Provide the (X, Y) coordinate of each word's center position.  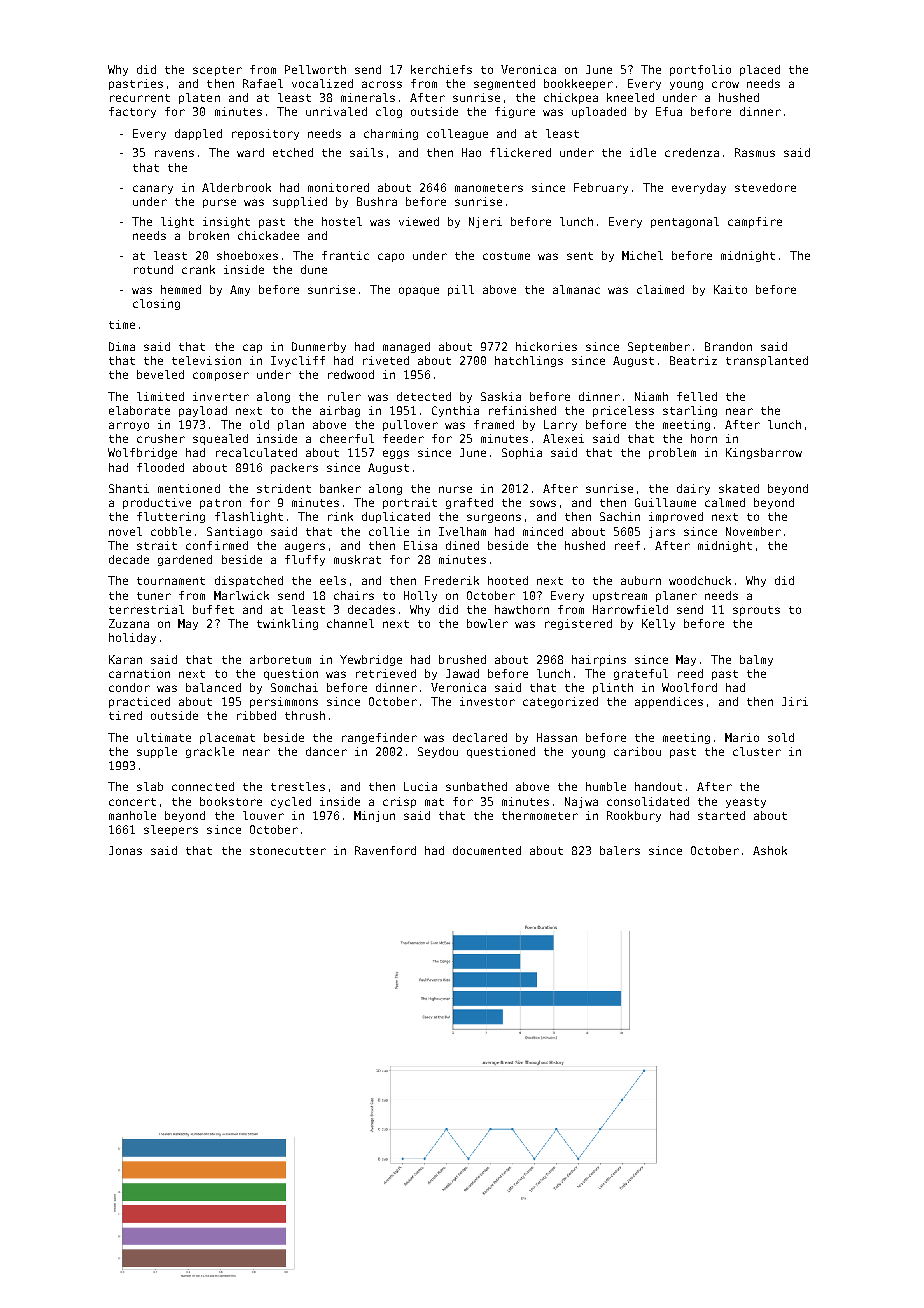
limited (160, 396)
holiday (132, 638)
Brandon (728, 346)
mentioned (189, 488)
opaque (419, 291)
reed (690, 673)
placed (760, 70)
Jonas (125, 850)
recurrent (140, 98)
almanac (576, 289)
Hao (471, 152)
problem (672, 453)
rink (340, 516)
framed (494, 424)
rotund (153, 269)
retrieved (386, 673)
